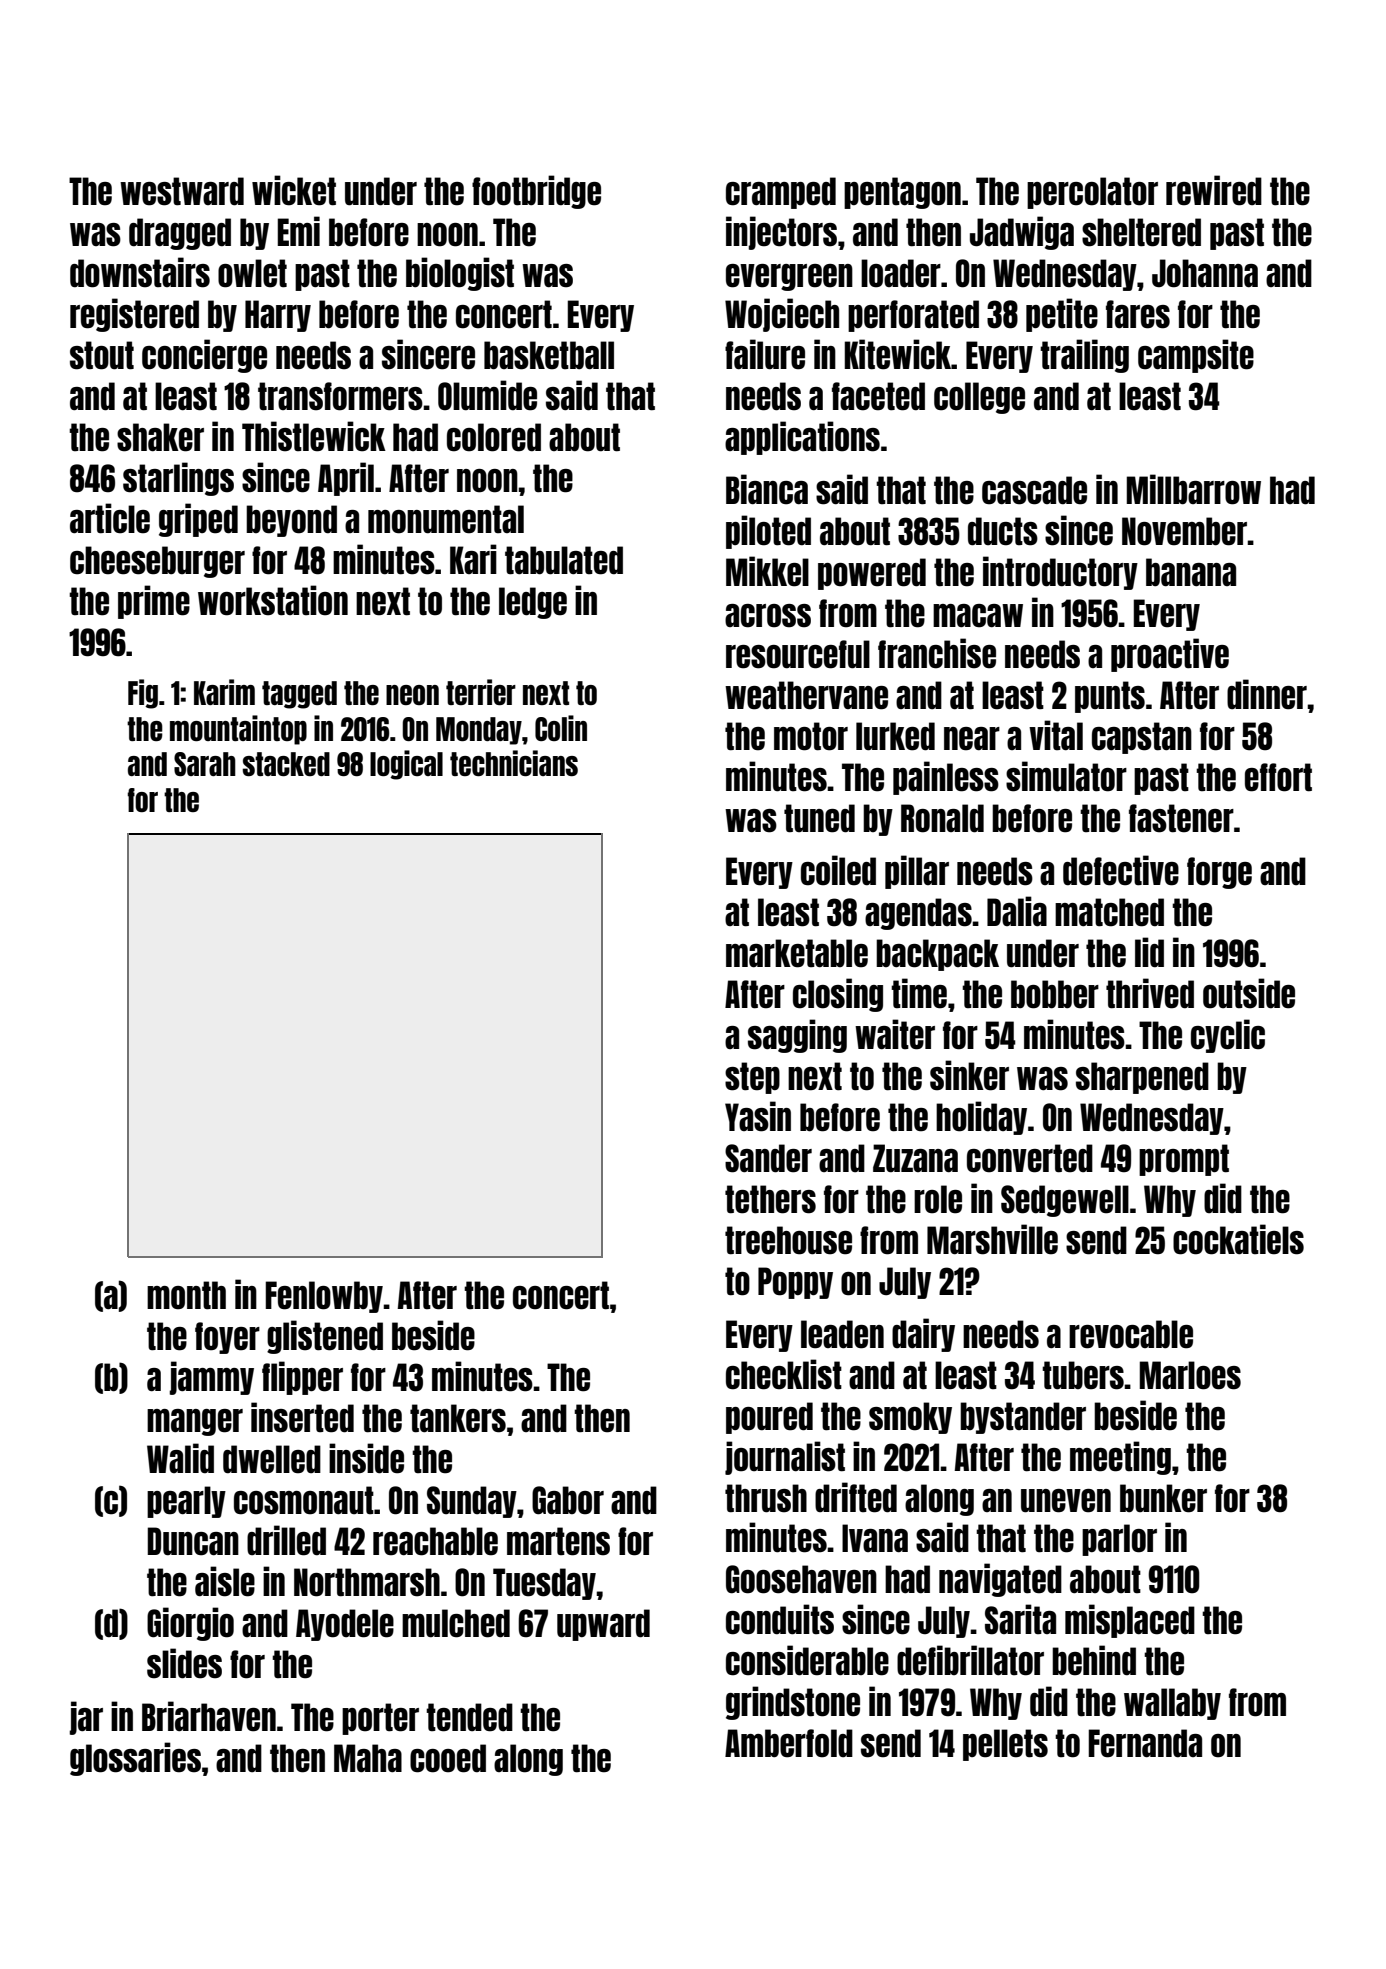  Describe the element at coordinates (549, 355) in the screenshot. I see `basketball` at that location.
